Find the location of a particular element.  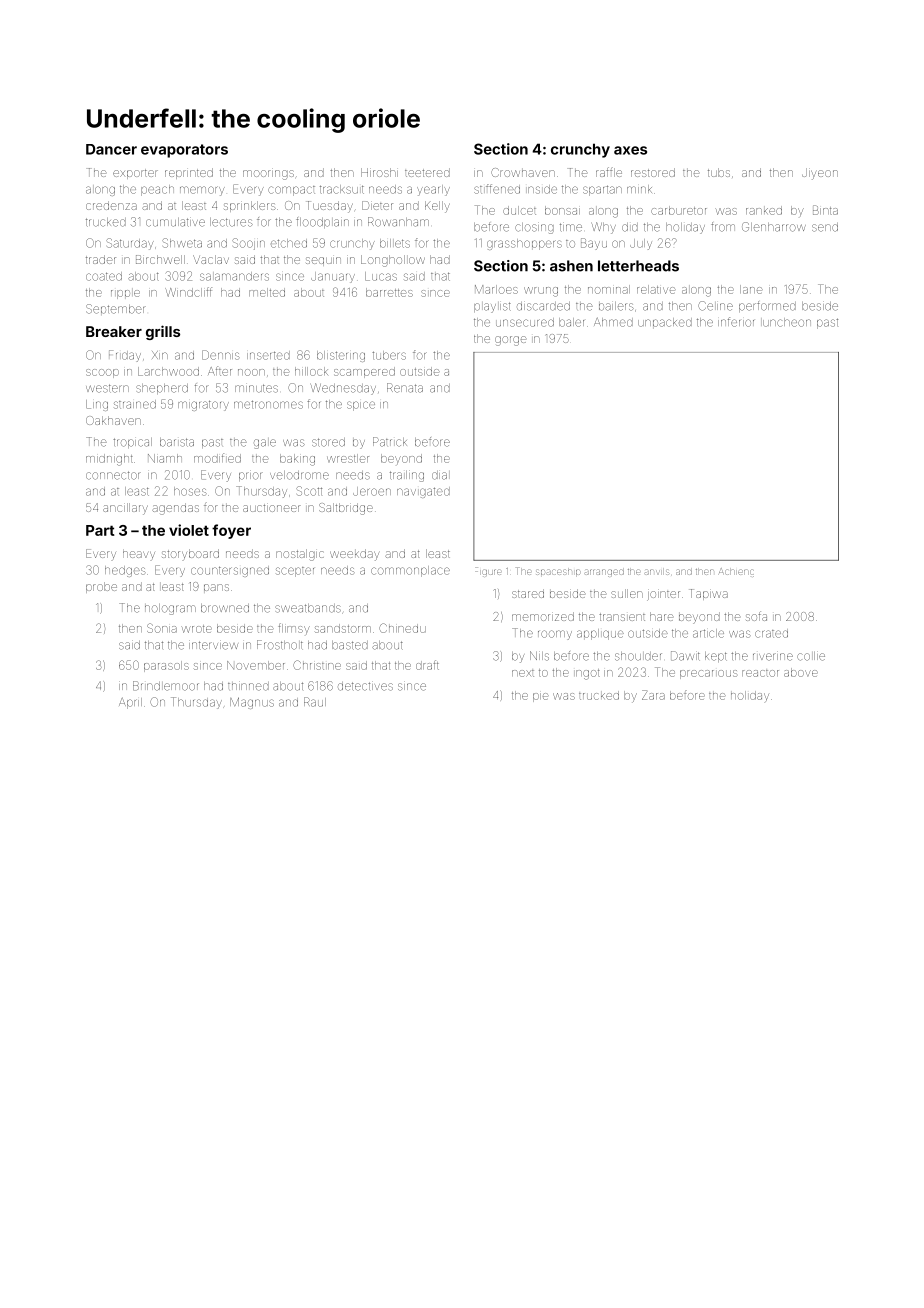

Nils is located at coordinates (539, 656).
